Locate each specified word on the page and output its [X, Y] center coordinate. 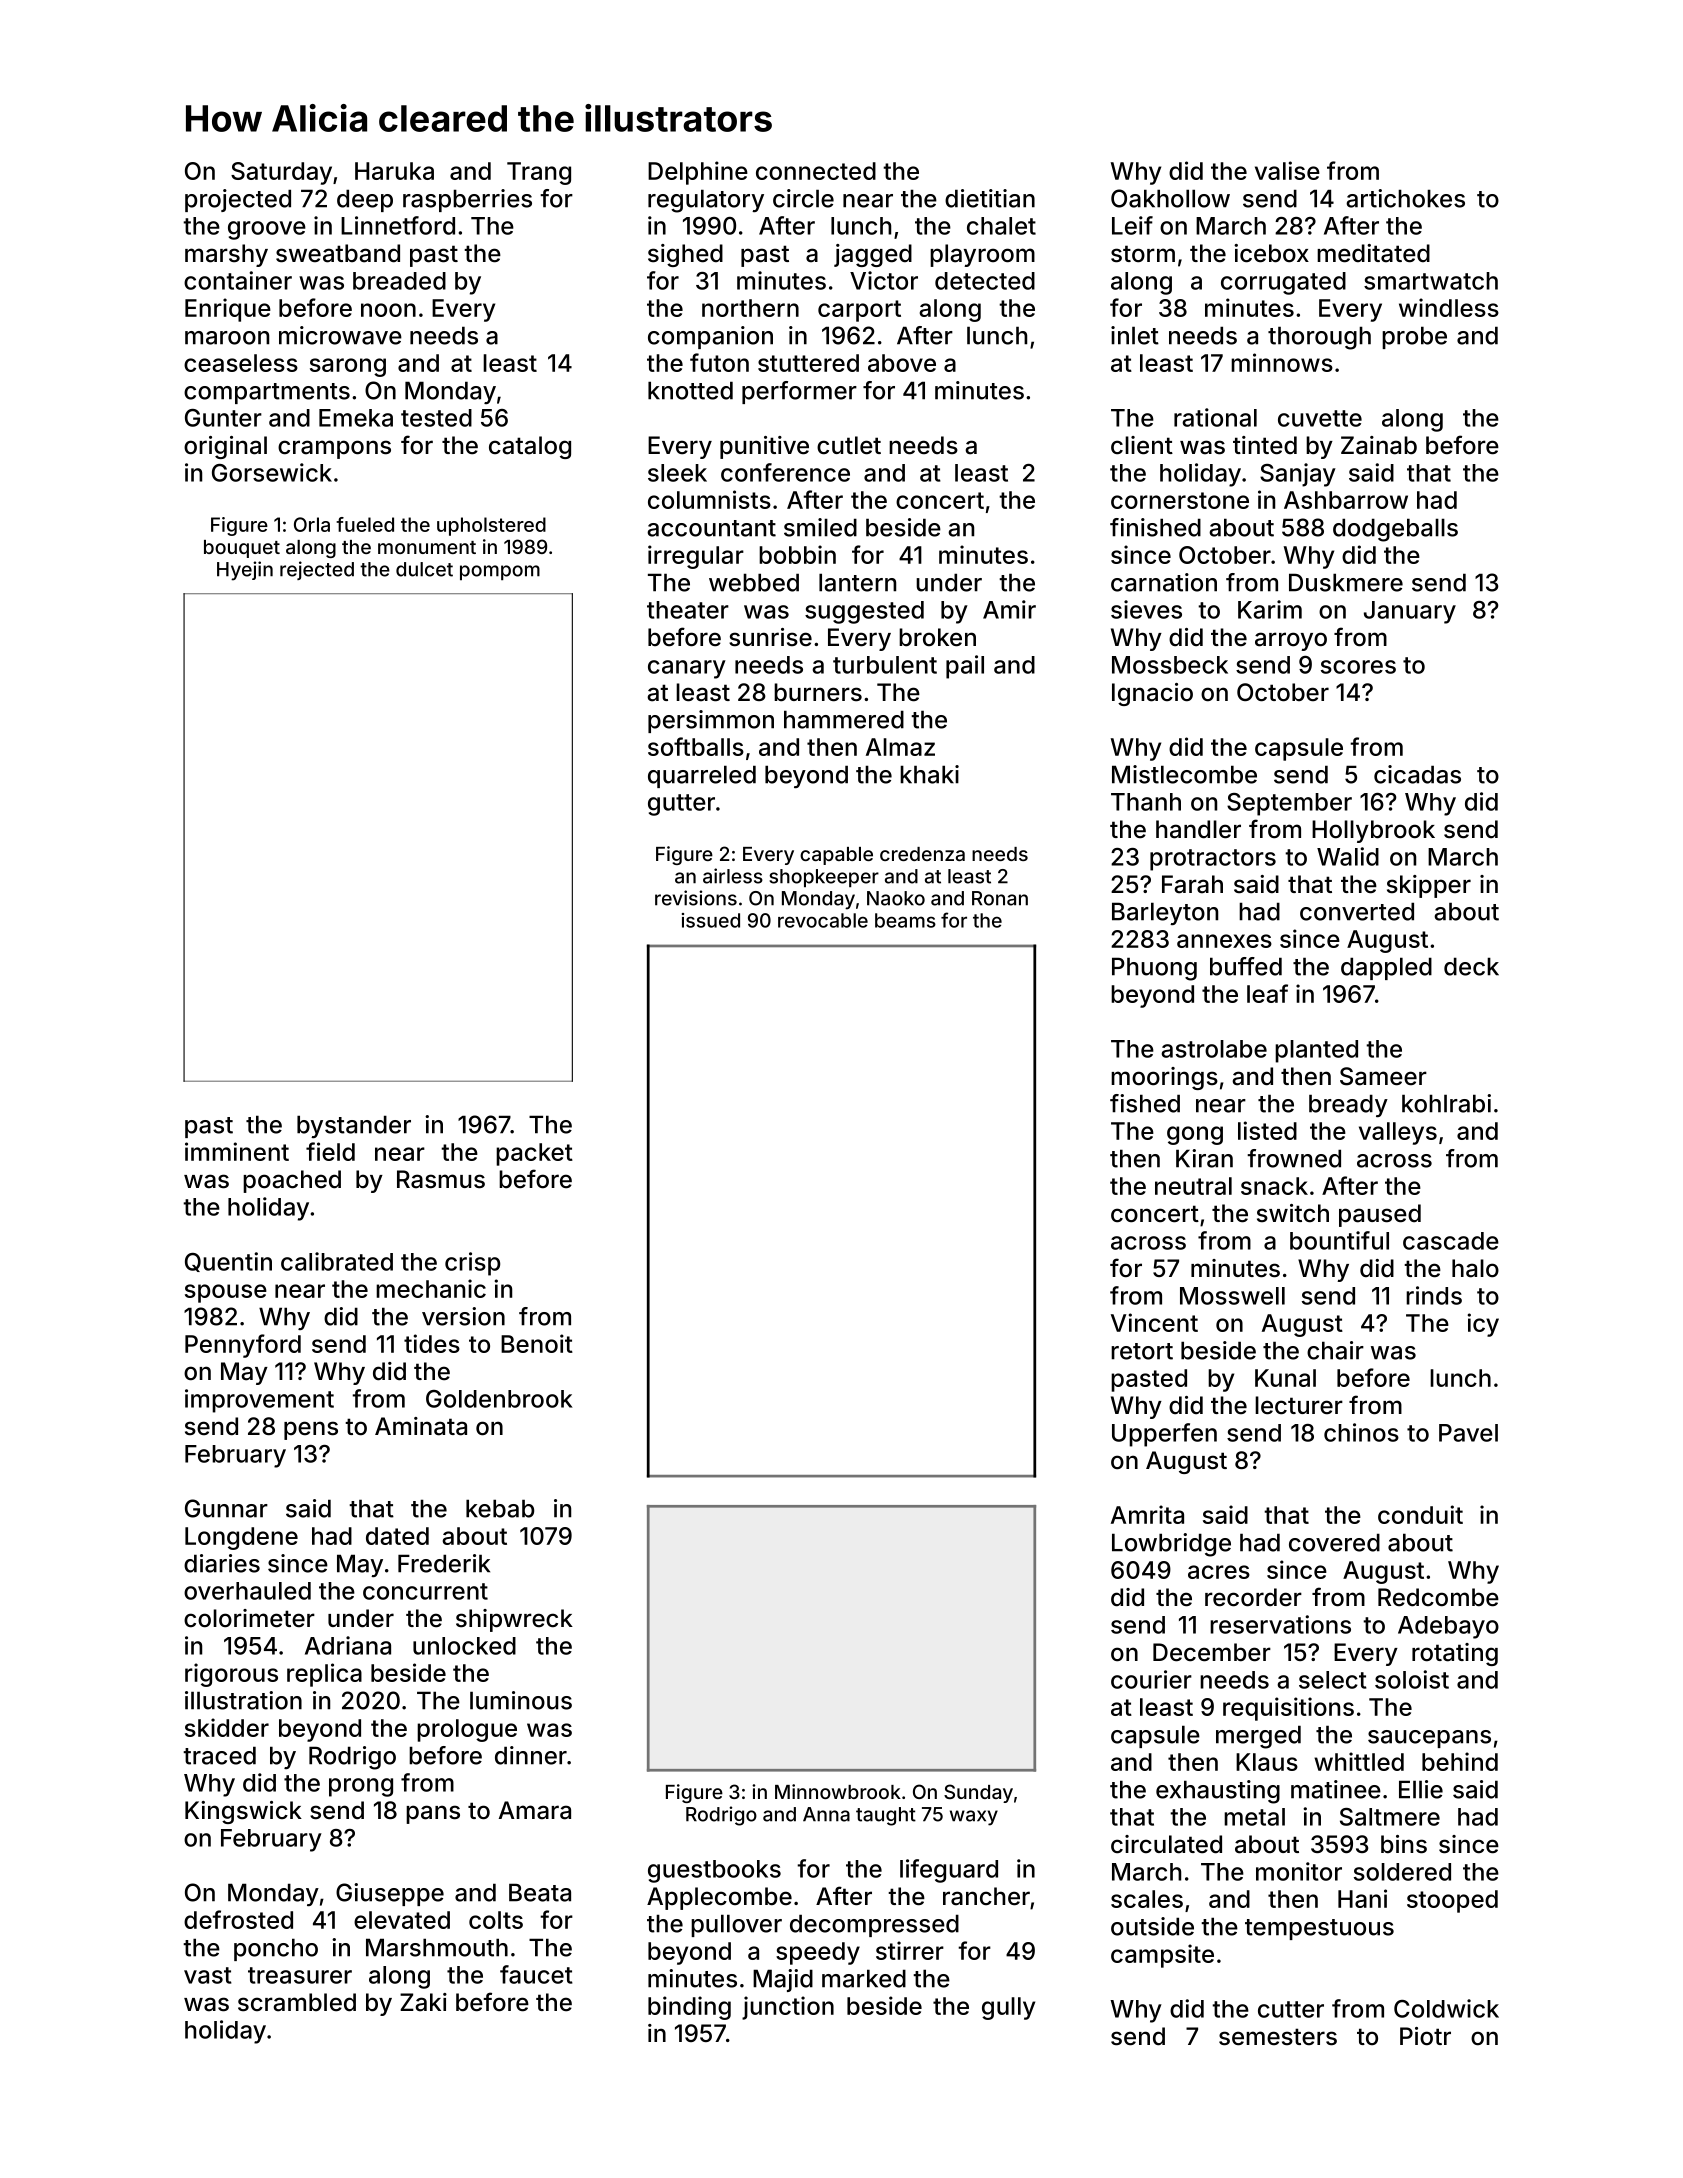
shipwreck [514, 1620]
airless [733, 876]
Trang [539, 173]
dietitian [990, 198]
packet [534, 1154]
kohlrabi [1446, 1103]
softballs [696, 746]
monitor [1299, 1871]
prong [361, 1787]
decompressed [874, 1925]
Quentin [228, 1262]
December [1212, 1652]
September [1289, 804]
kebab [500, 1508]
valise [1287, 170]
